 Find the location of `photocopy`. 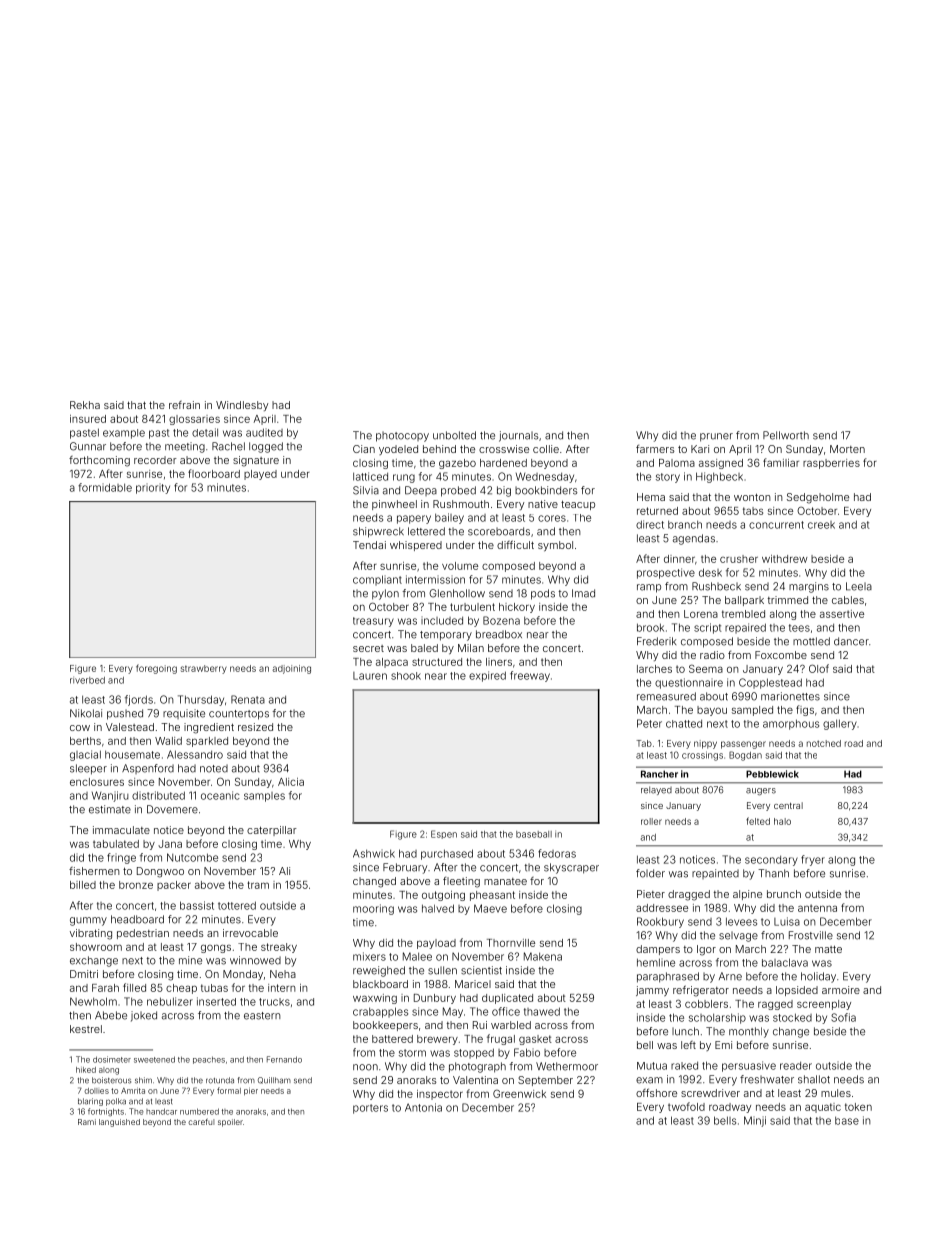

photocopy is located at coordinates (402, 436).
